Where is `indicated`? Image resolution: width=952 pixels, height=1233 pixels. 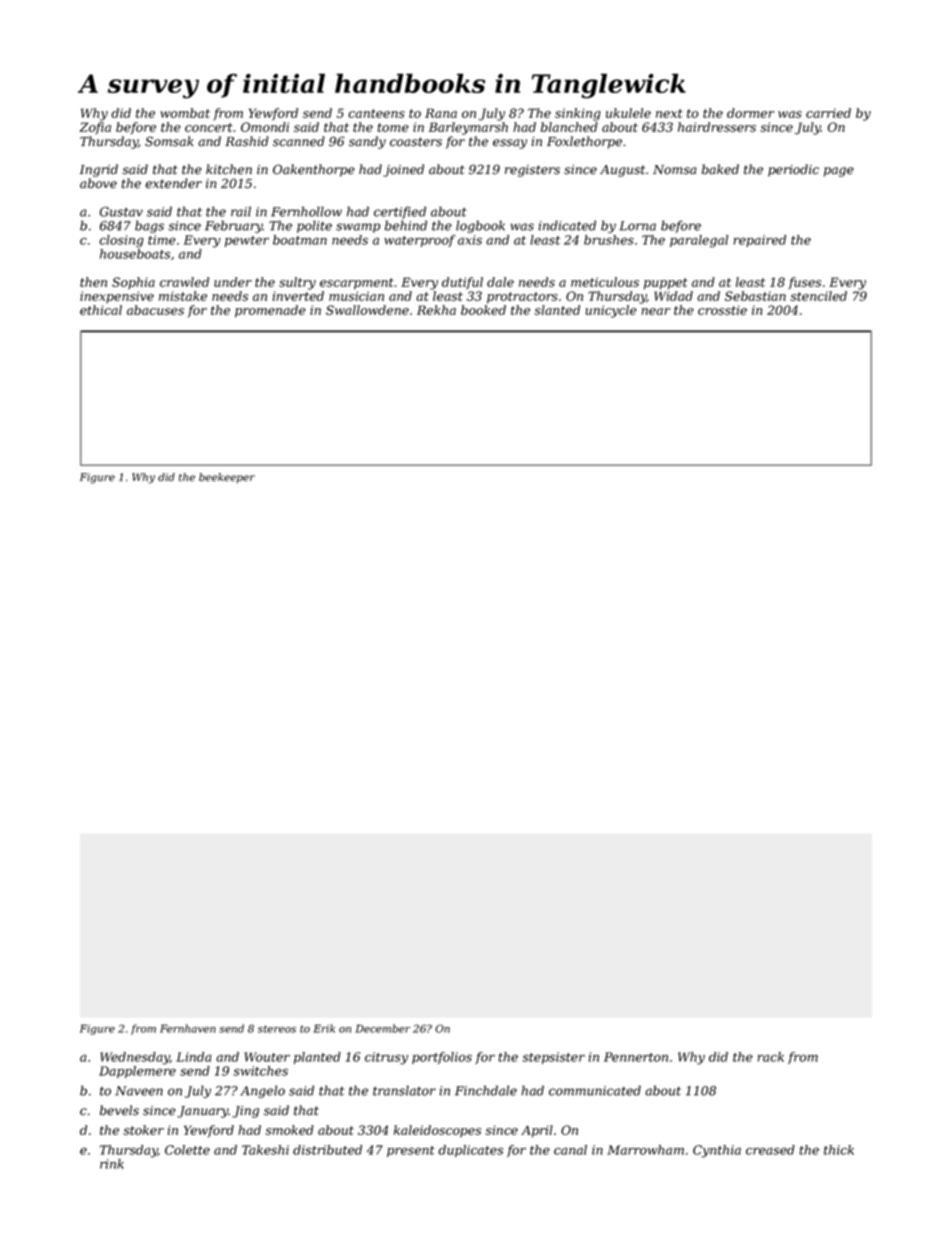
indicated is located at coordinates (567, 225).
